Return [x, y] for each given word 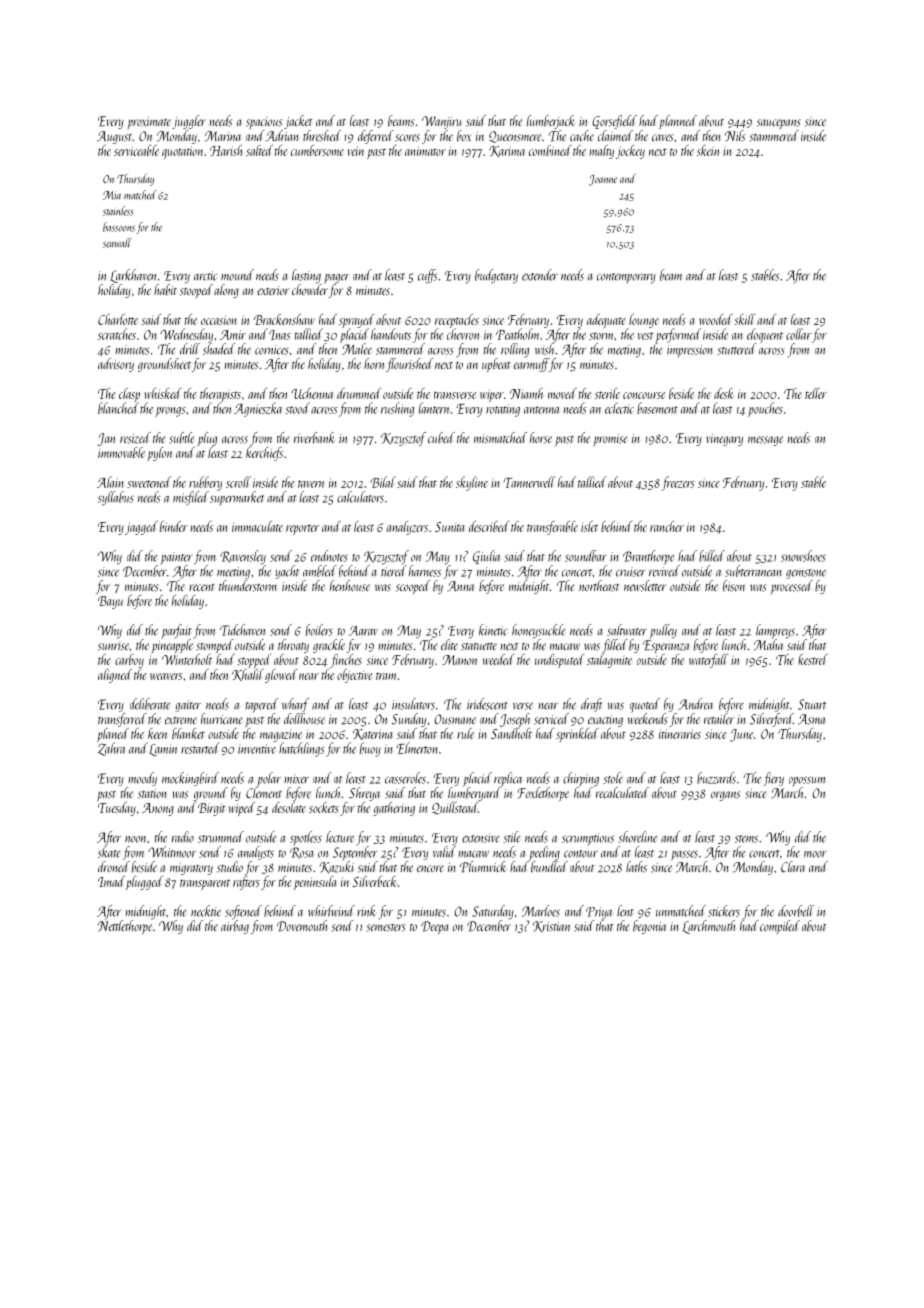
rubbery [205, 483]
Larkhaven [133, 276]
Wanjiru [442, 122]
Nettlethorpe [124, 927]
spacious [264, 123]
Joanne [603, 180]
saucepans [779, 124]
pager [337, 279]
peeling [544, 853]
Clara [793, 867]
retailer [719, 718]
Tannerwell [530, 482]
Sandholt [511, 733]
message [765, 441]
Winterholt [187, 659]
